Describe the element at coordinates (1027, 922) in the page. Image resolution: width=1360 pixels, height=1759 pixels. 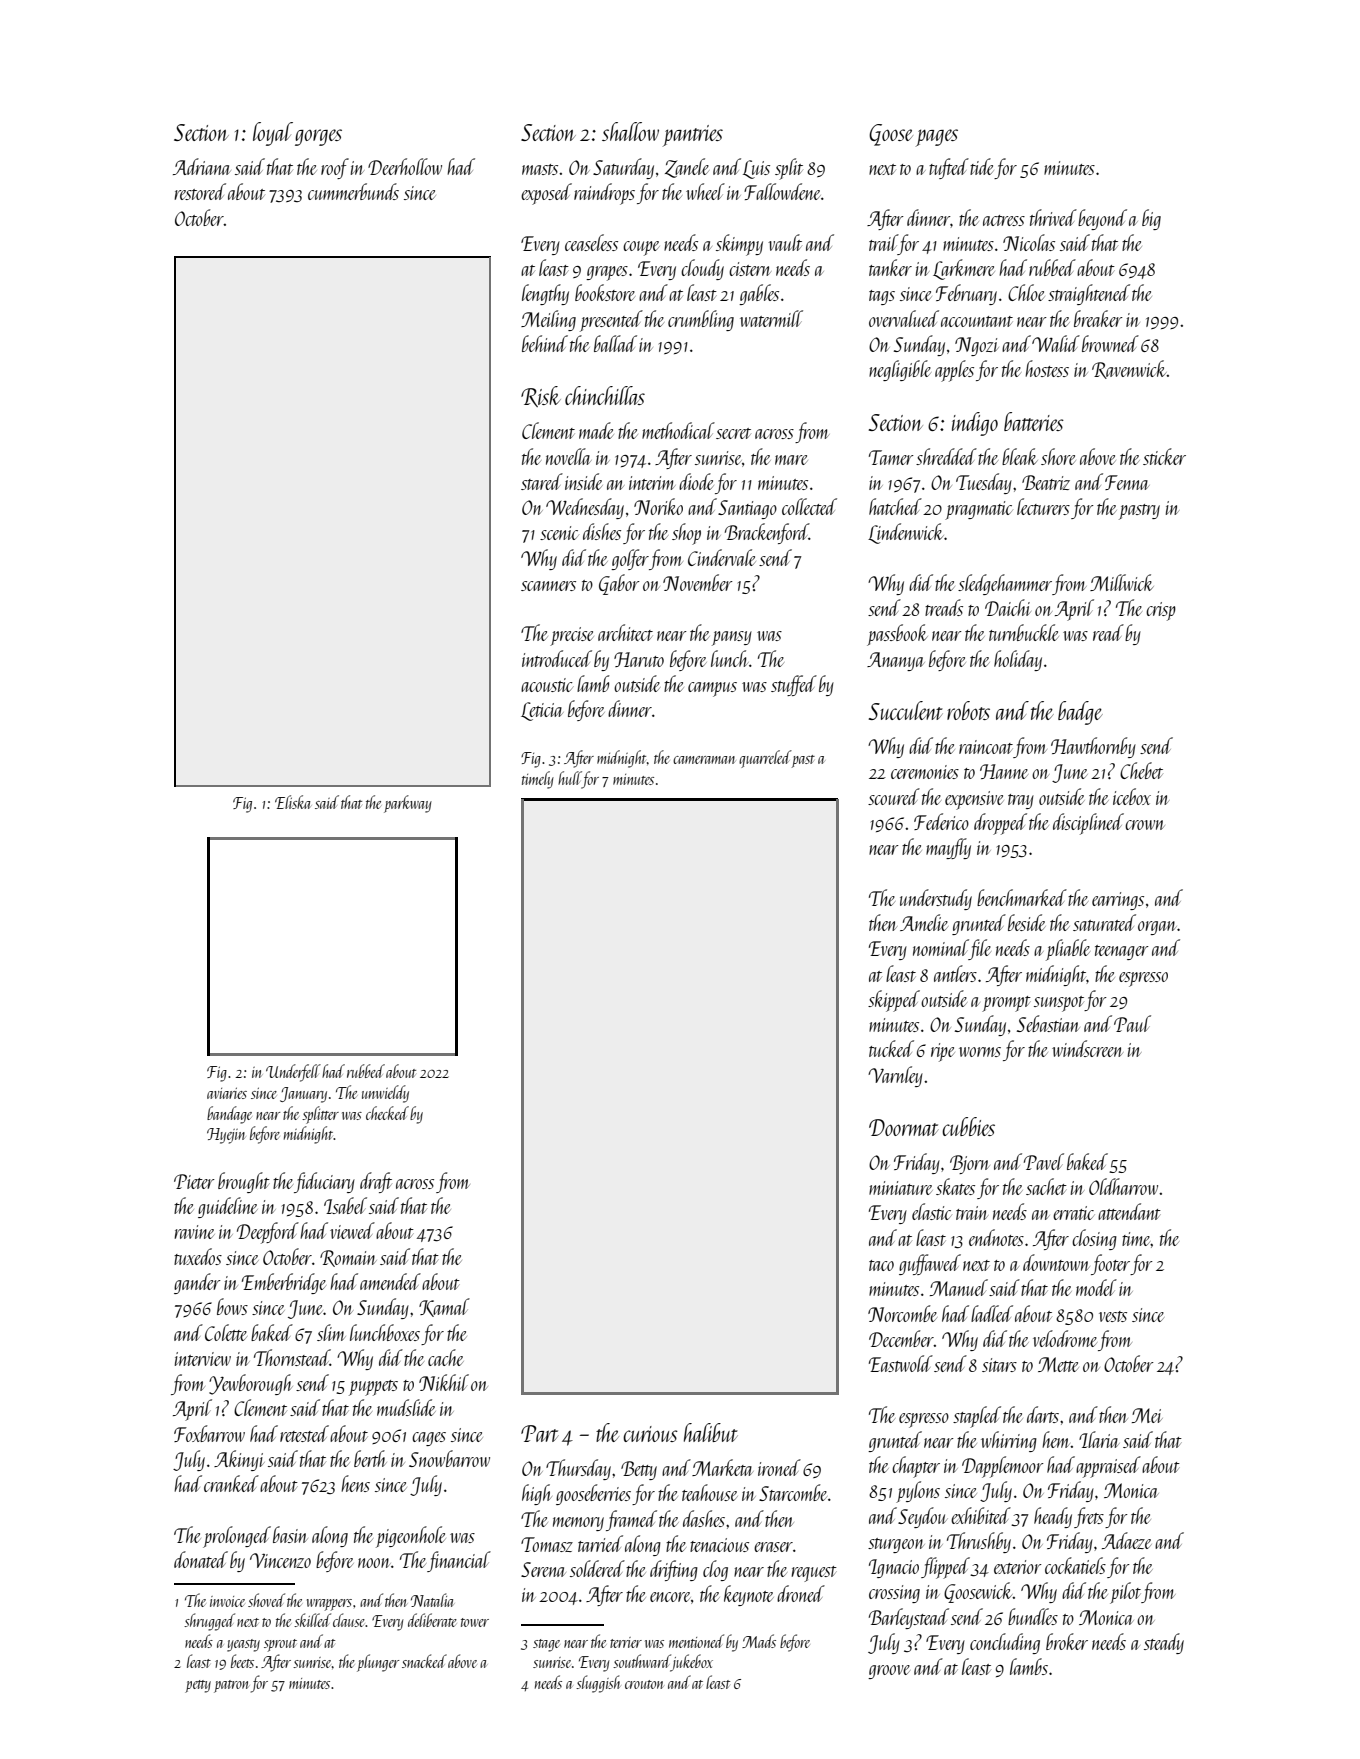
I see `beside` at that location.
